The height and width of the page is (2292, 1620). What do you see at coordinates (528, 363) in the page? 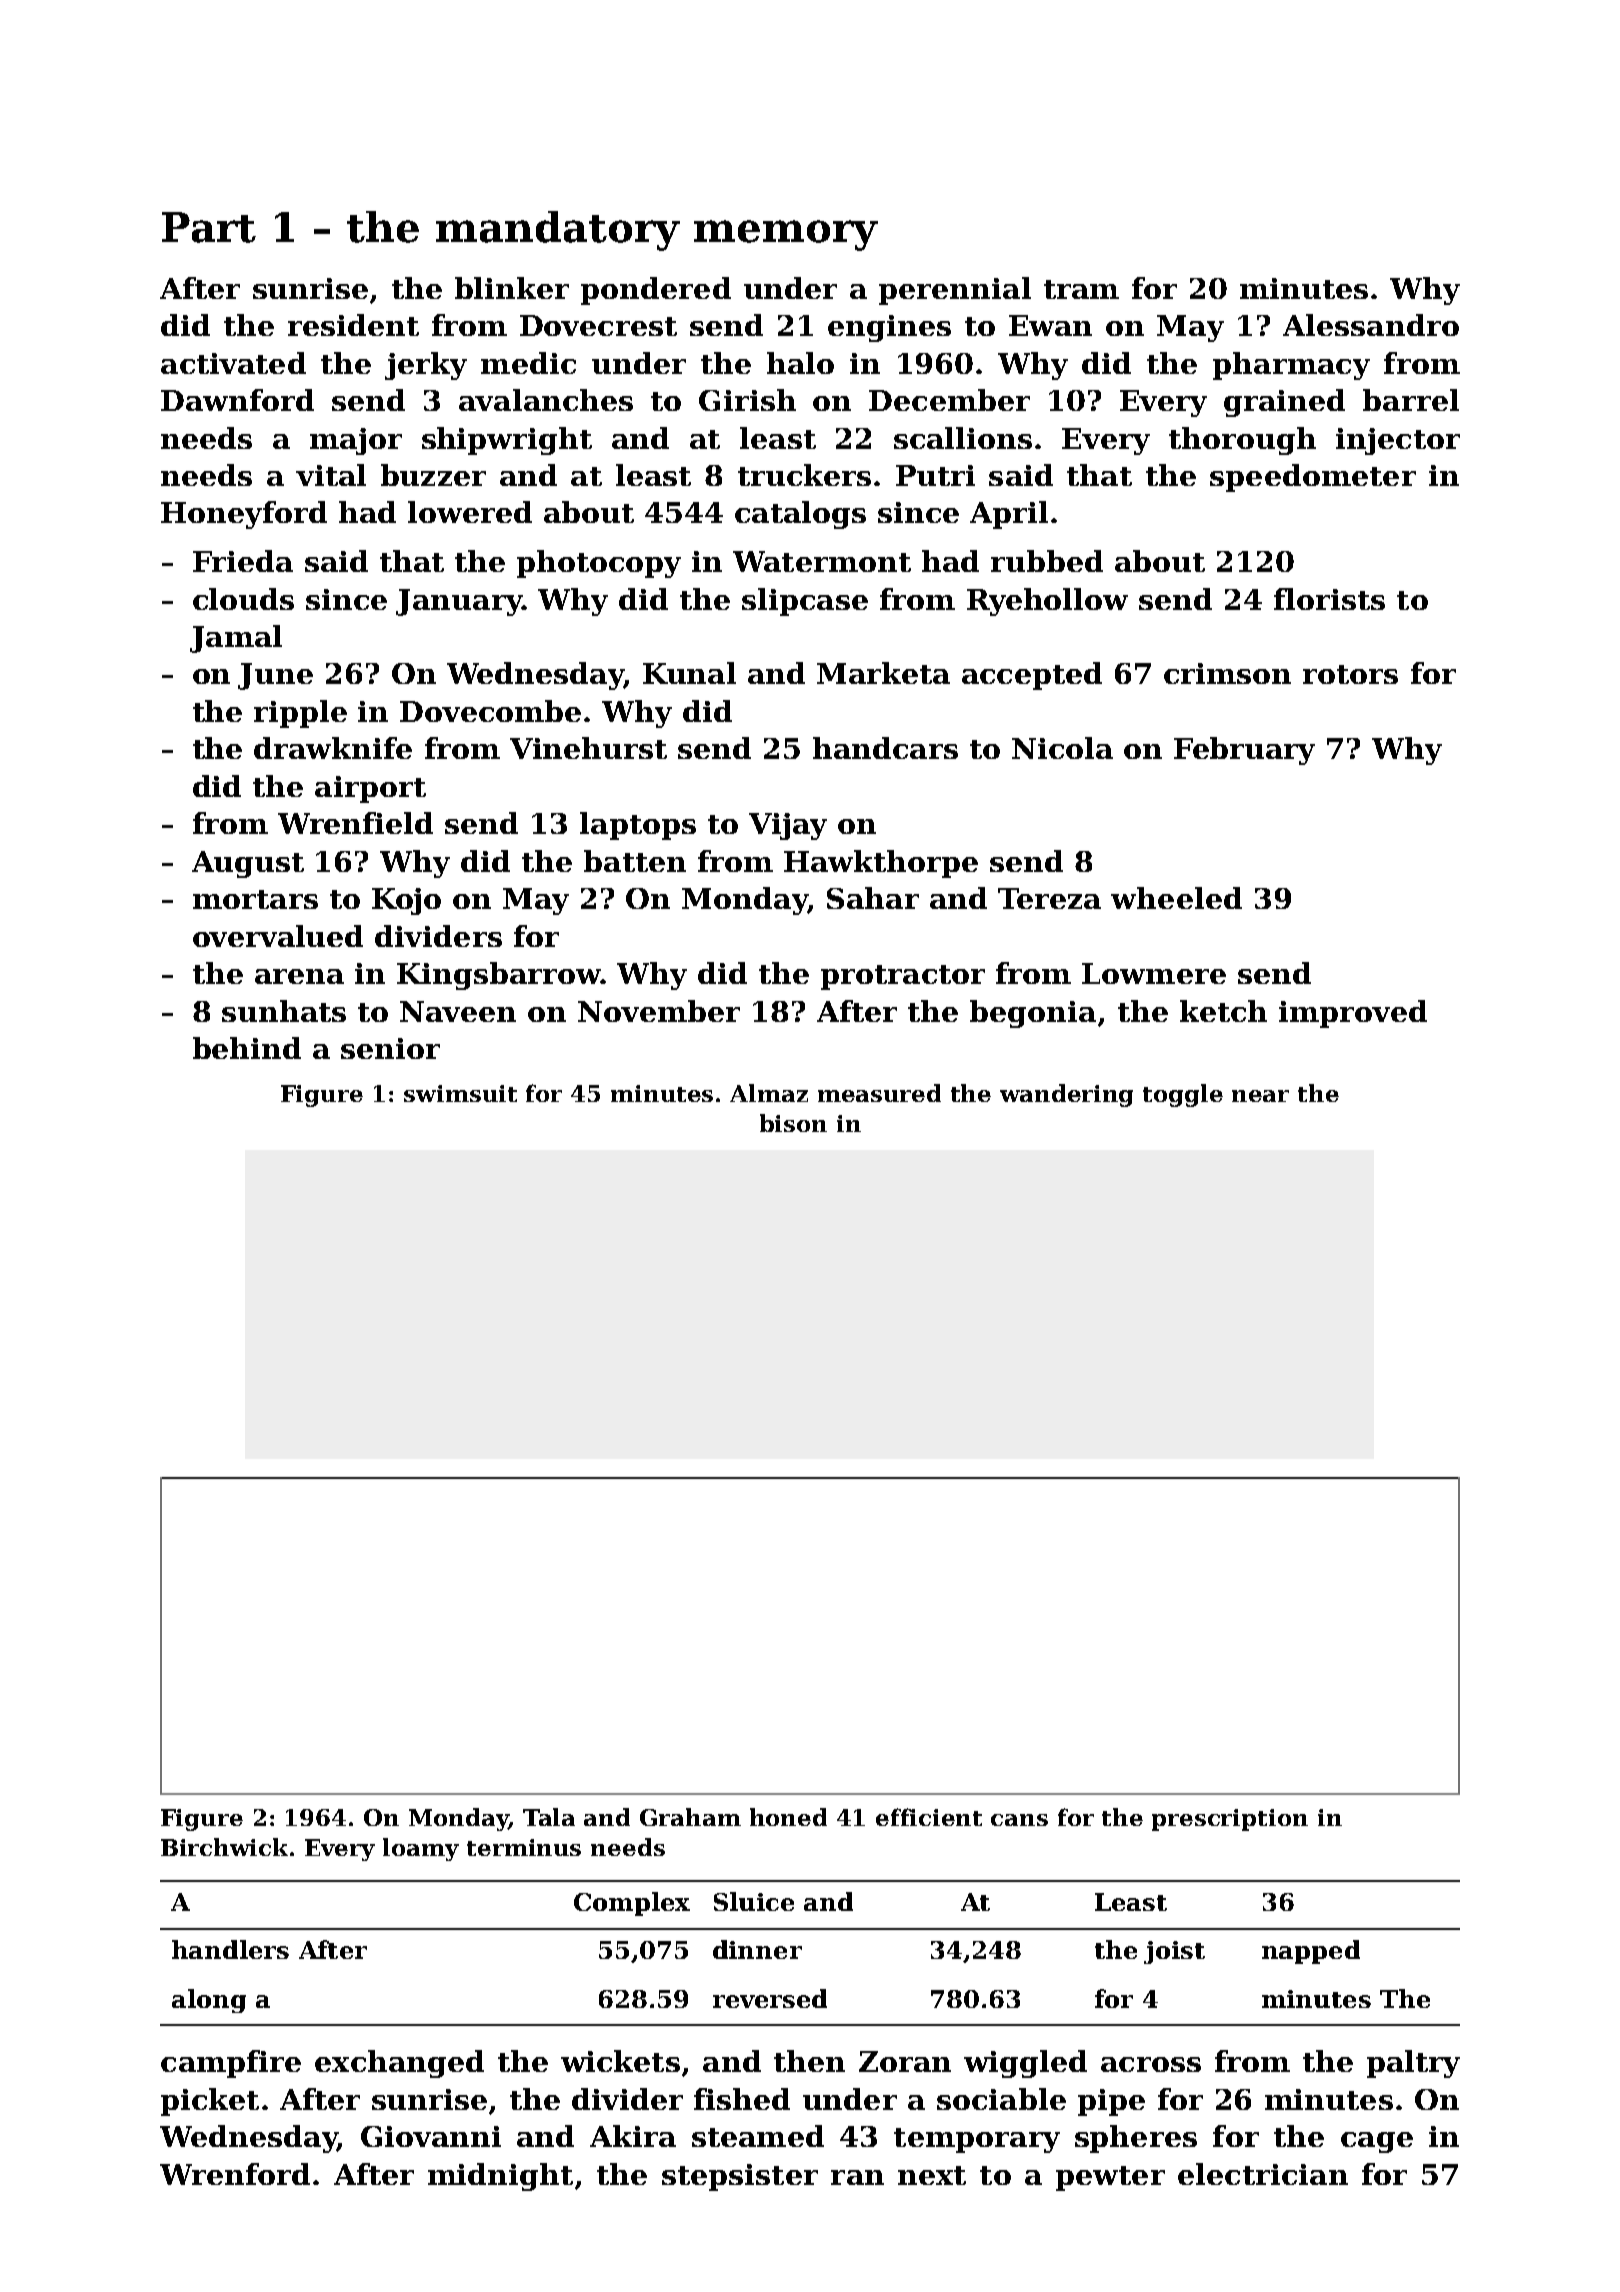
I see `medic` at bounding box center [528, 363].
